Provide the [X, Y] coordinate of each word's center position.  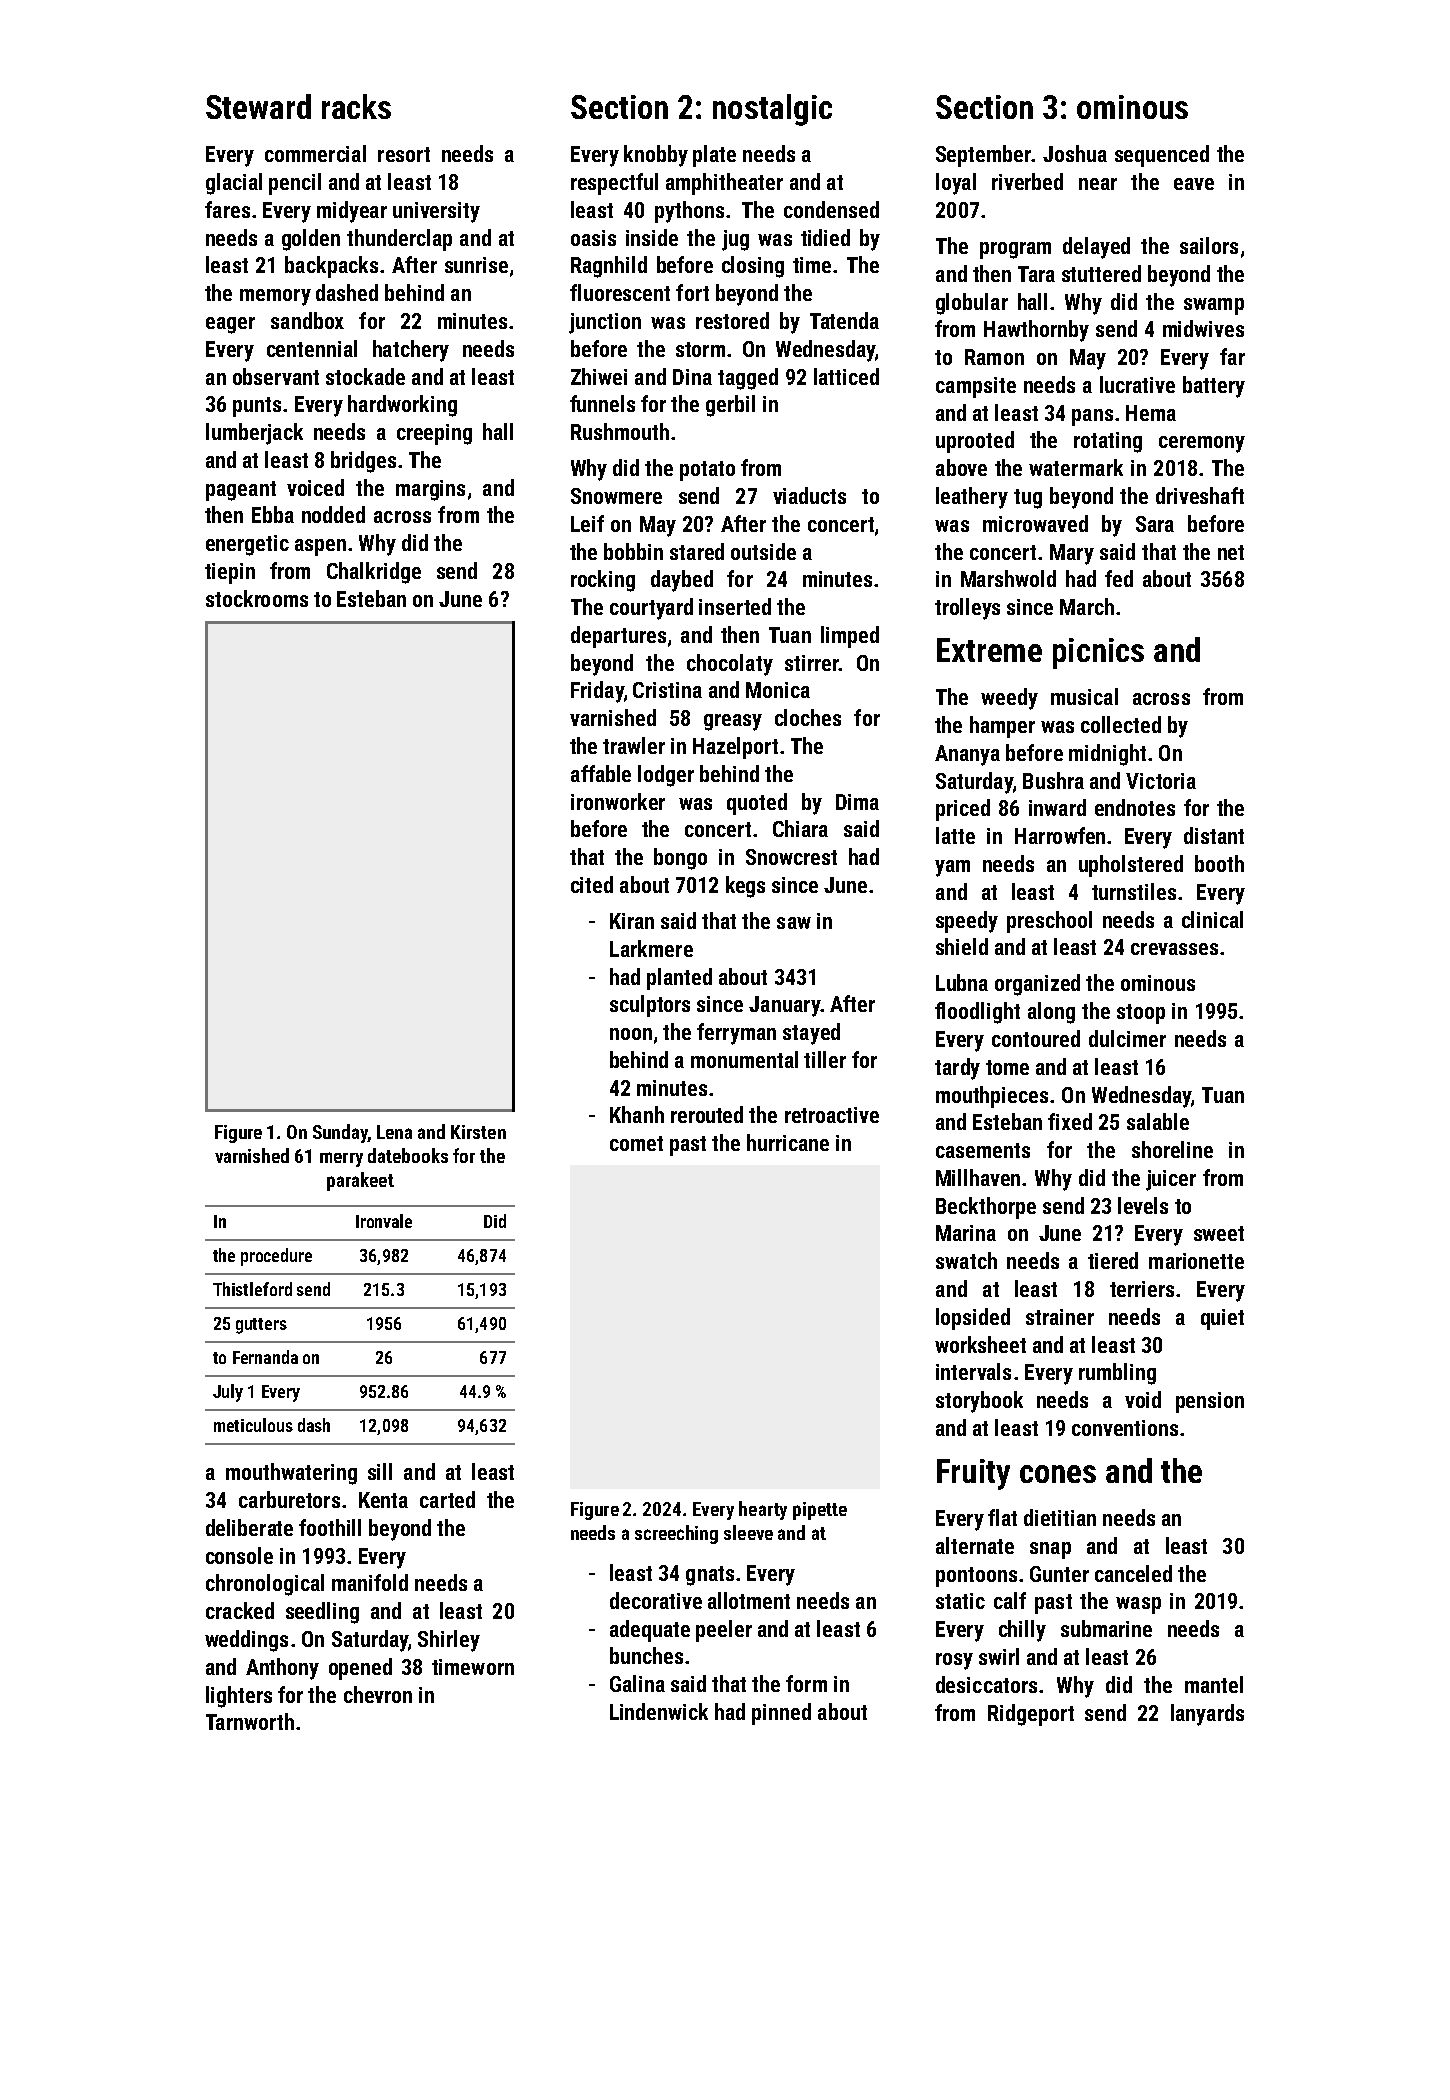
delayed [1096, 248]
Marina [966, 1233]
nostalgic [772, 110]
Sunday [340, 1133]
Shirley [449, 1641]
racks [356, 106]
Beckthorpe [986, 1208]
